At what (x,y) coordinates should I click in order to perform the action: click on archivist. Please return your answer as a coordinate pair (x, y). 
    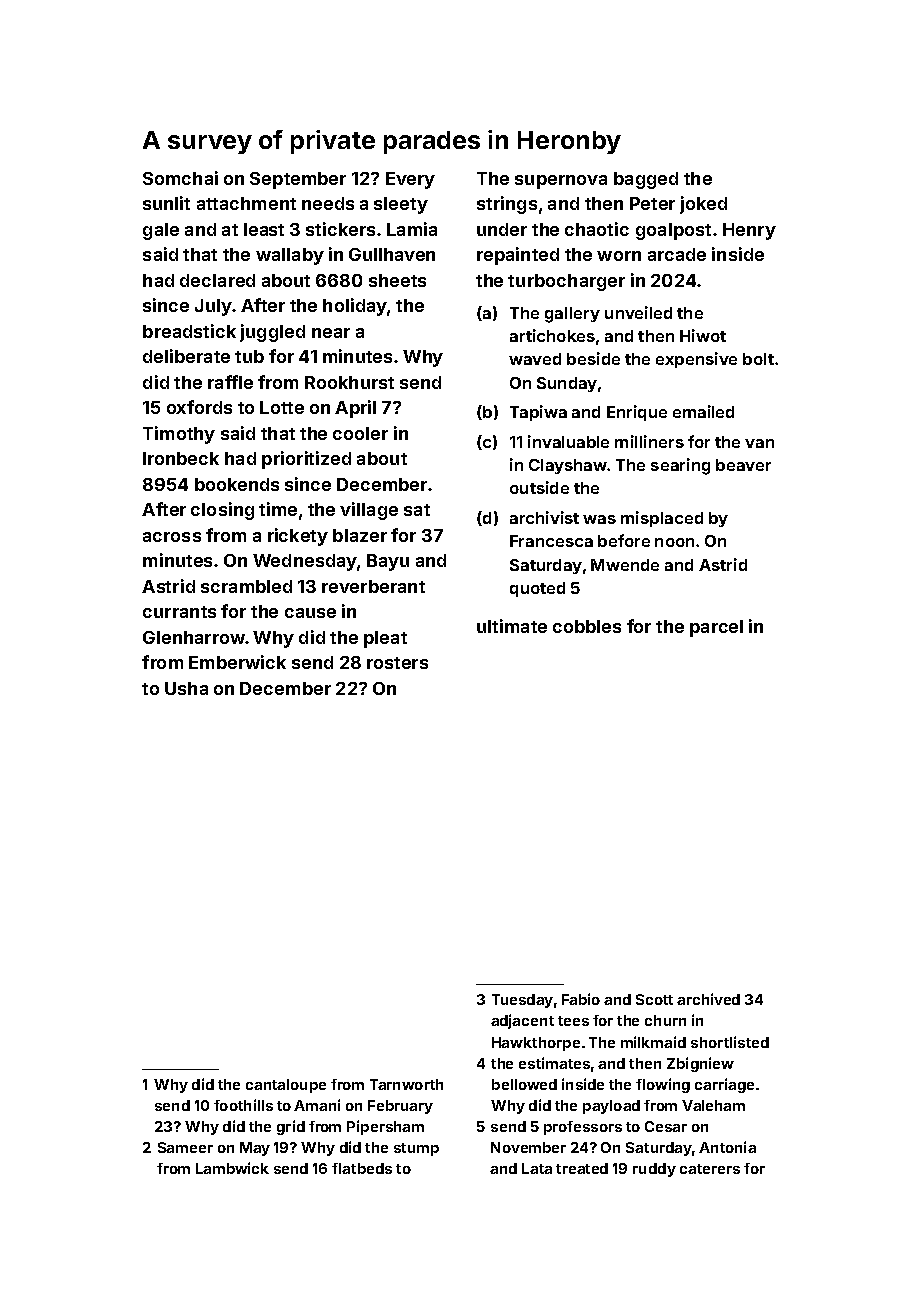
    Looking at the image, I should click on (544, 517).
